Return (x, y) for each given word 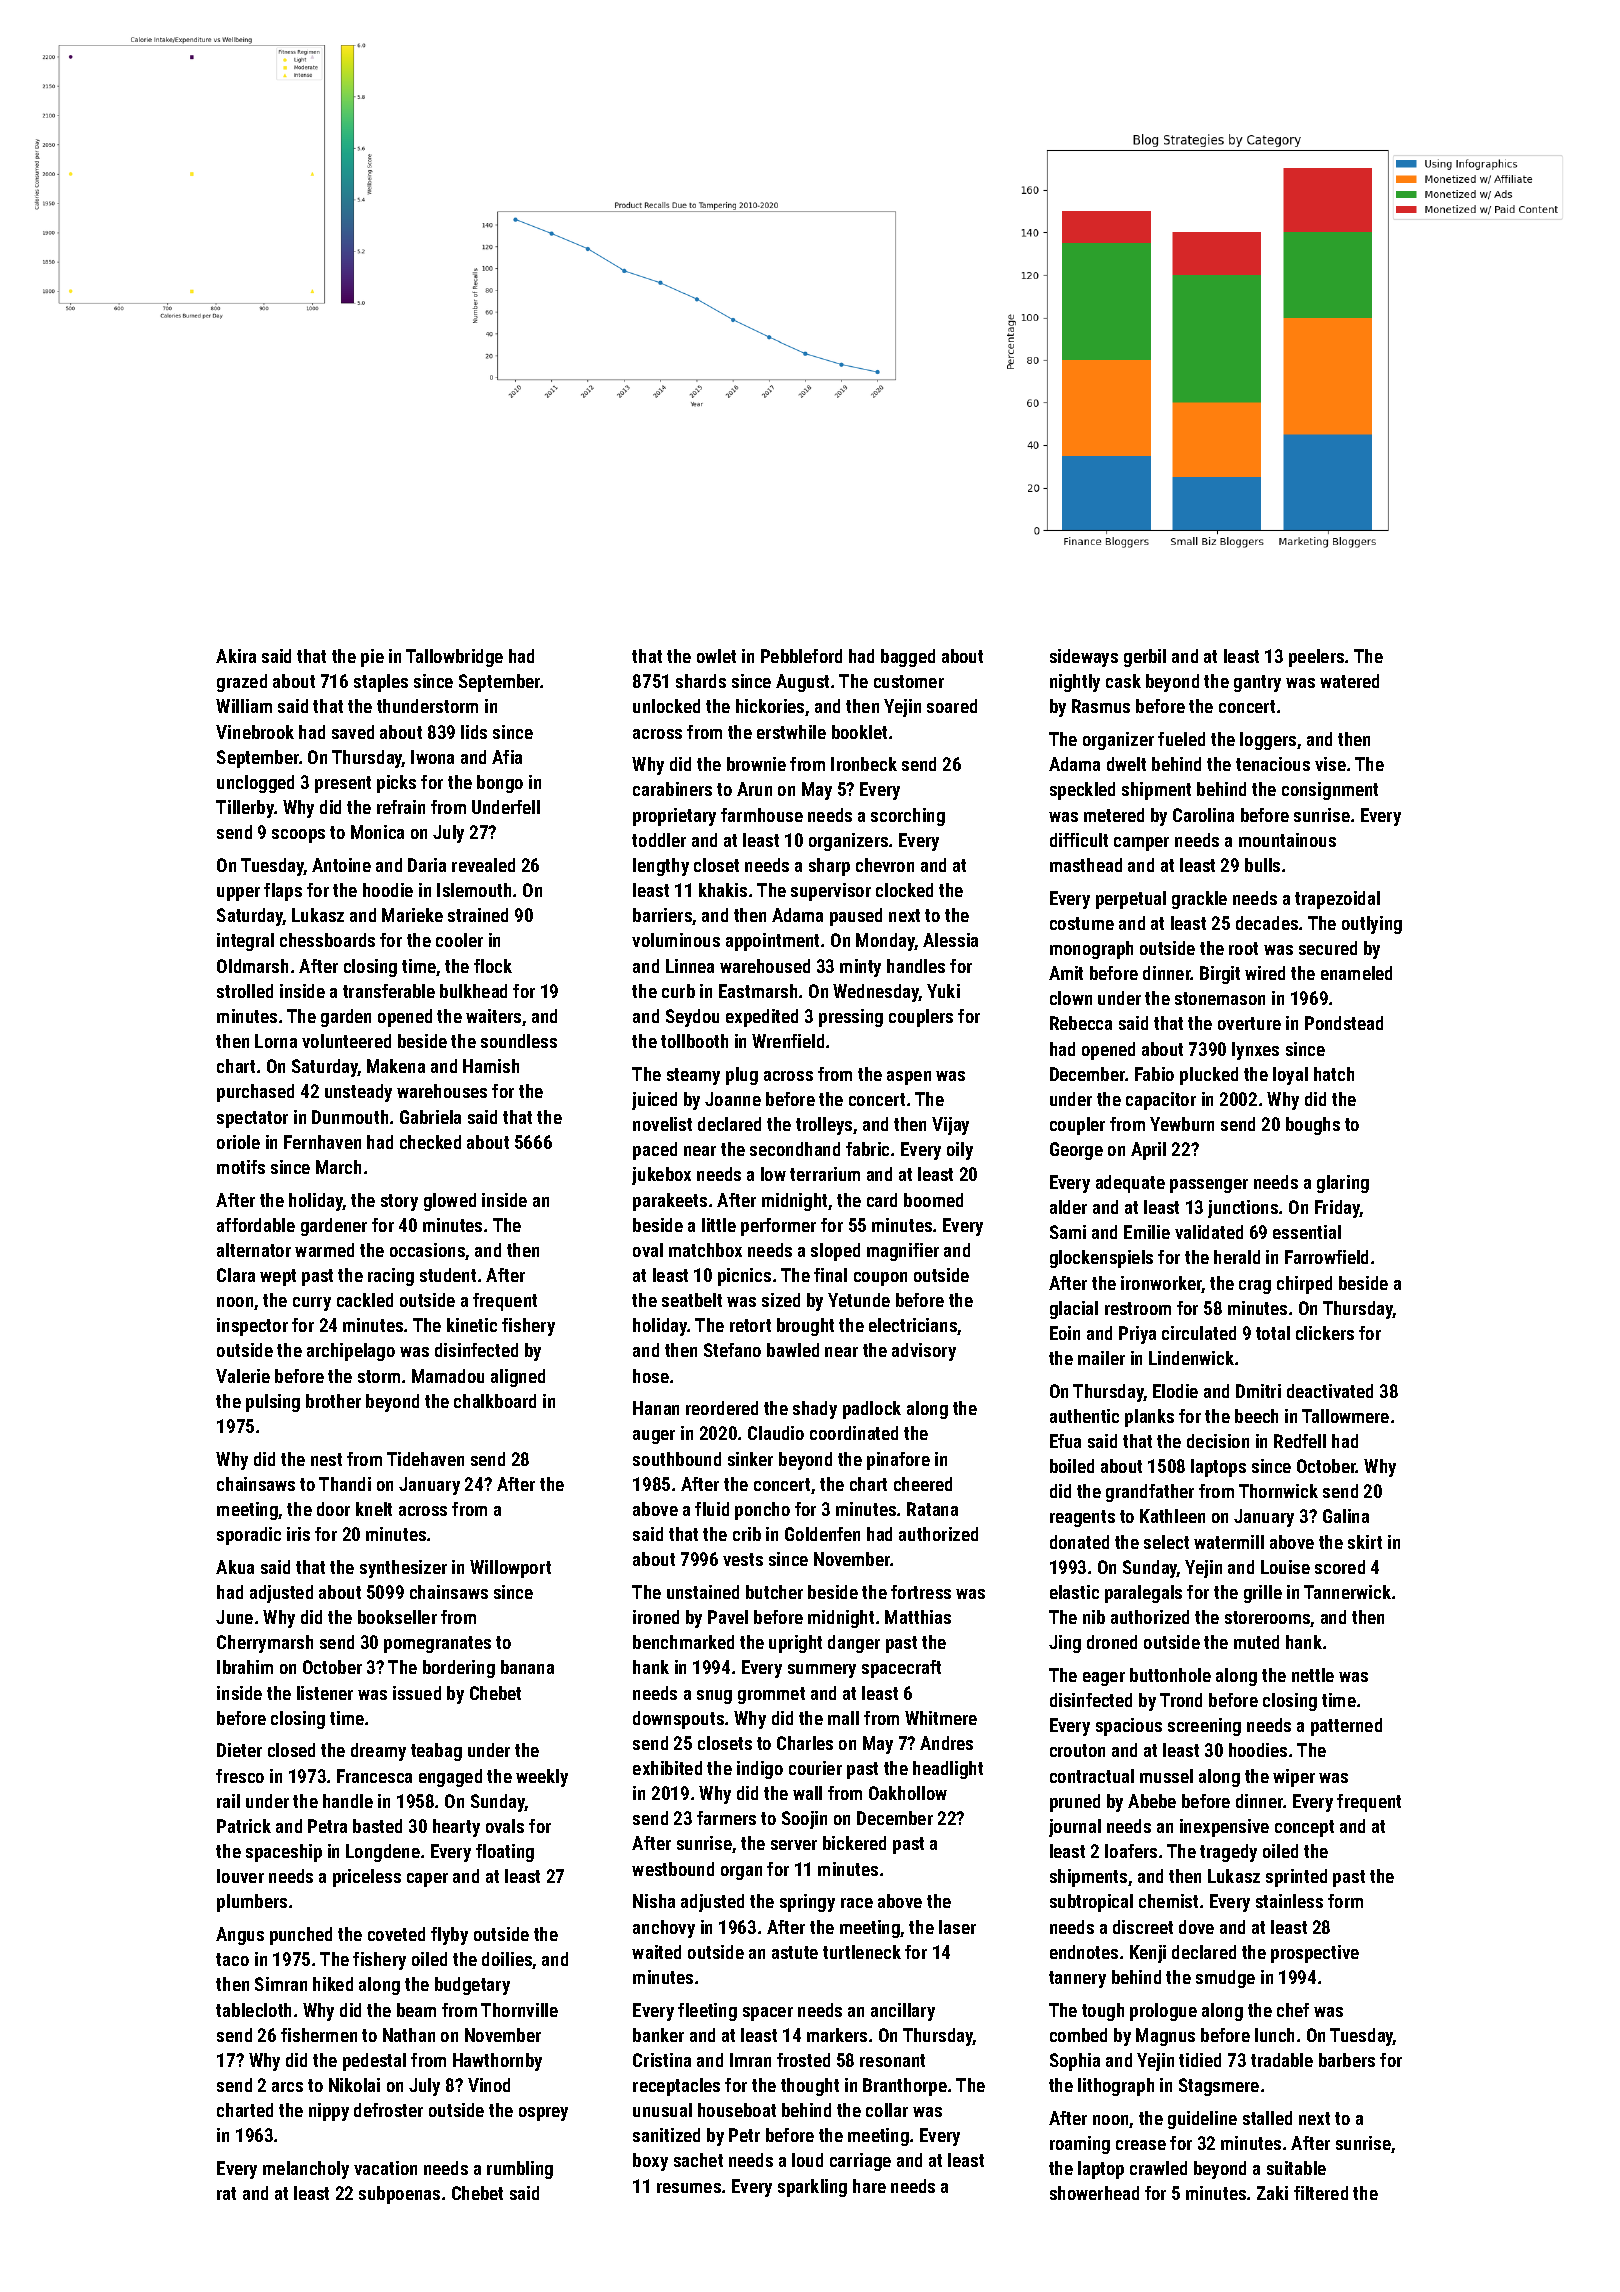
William (244, 706)
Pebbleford (801, 656)
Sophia (1075, 2062)
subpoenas (399, 2195)
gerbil (1145, 658)
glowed (450, 1202)
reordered (722, 1408)
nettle (1313, 1675)
